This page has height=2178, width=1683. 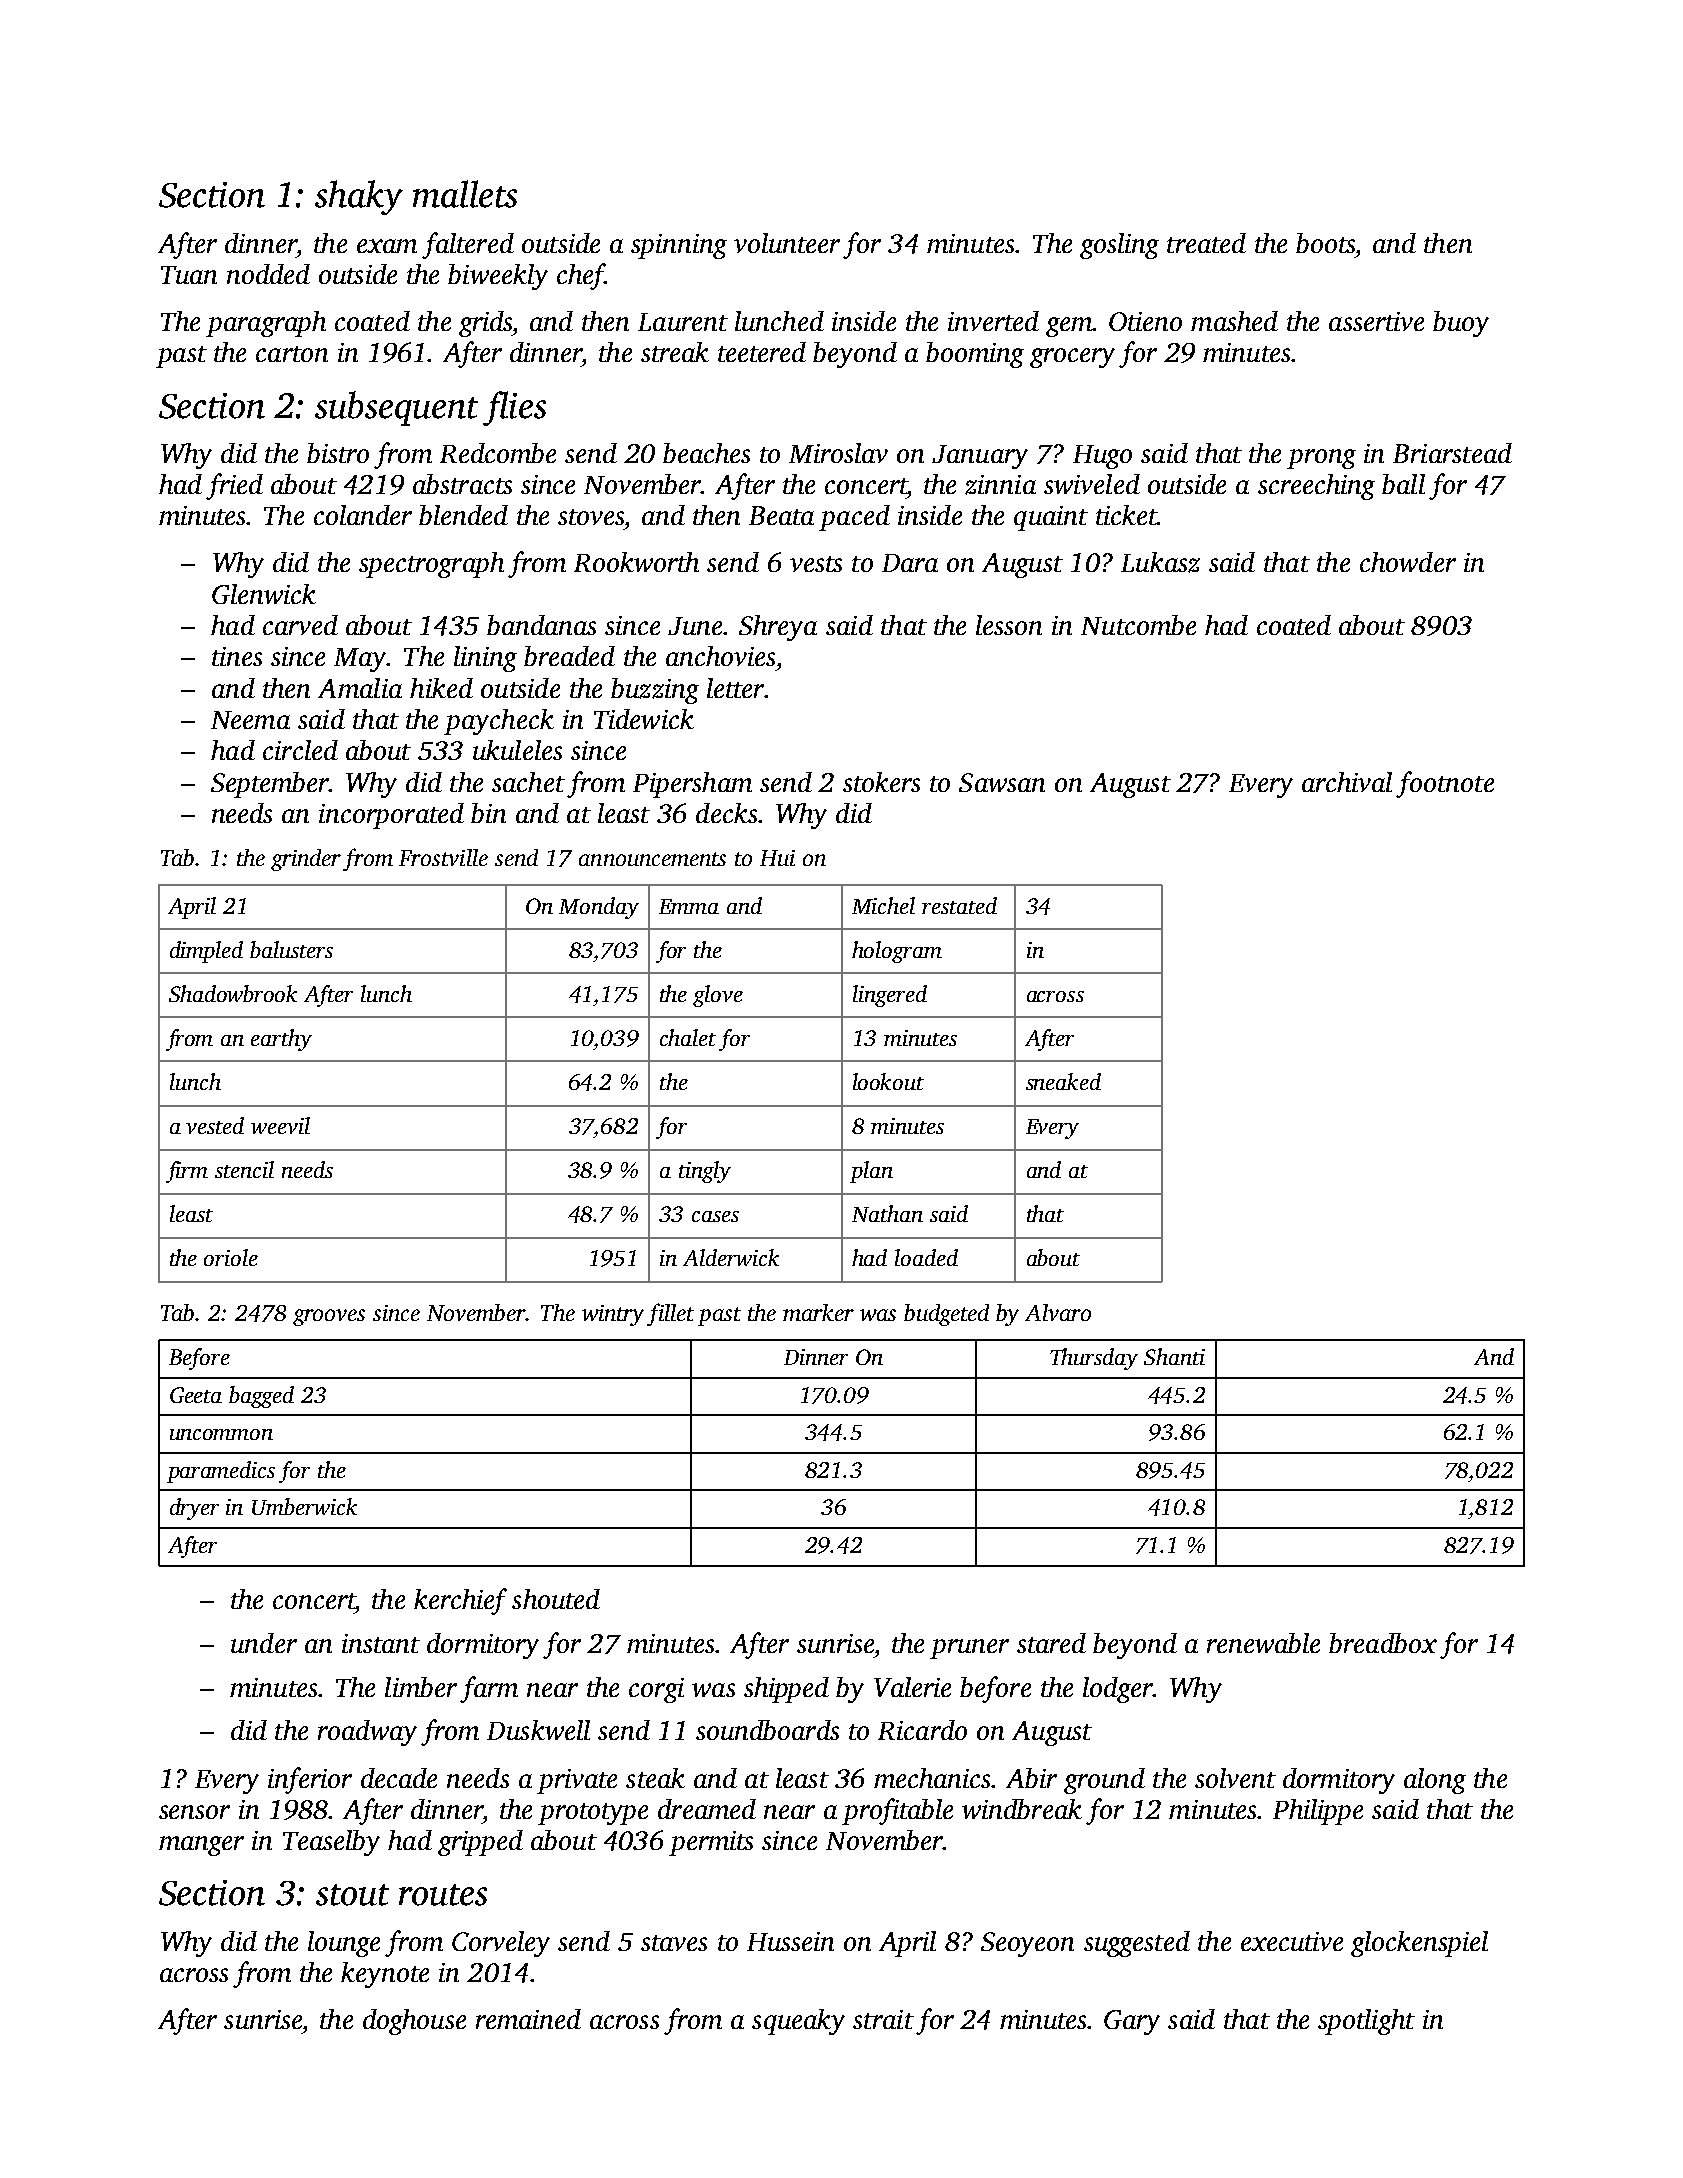 I want to click on dimpled, so click(x=206, y=952).
